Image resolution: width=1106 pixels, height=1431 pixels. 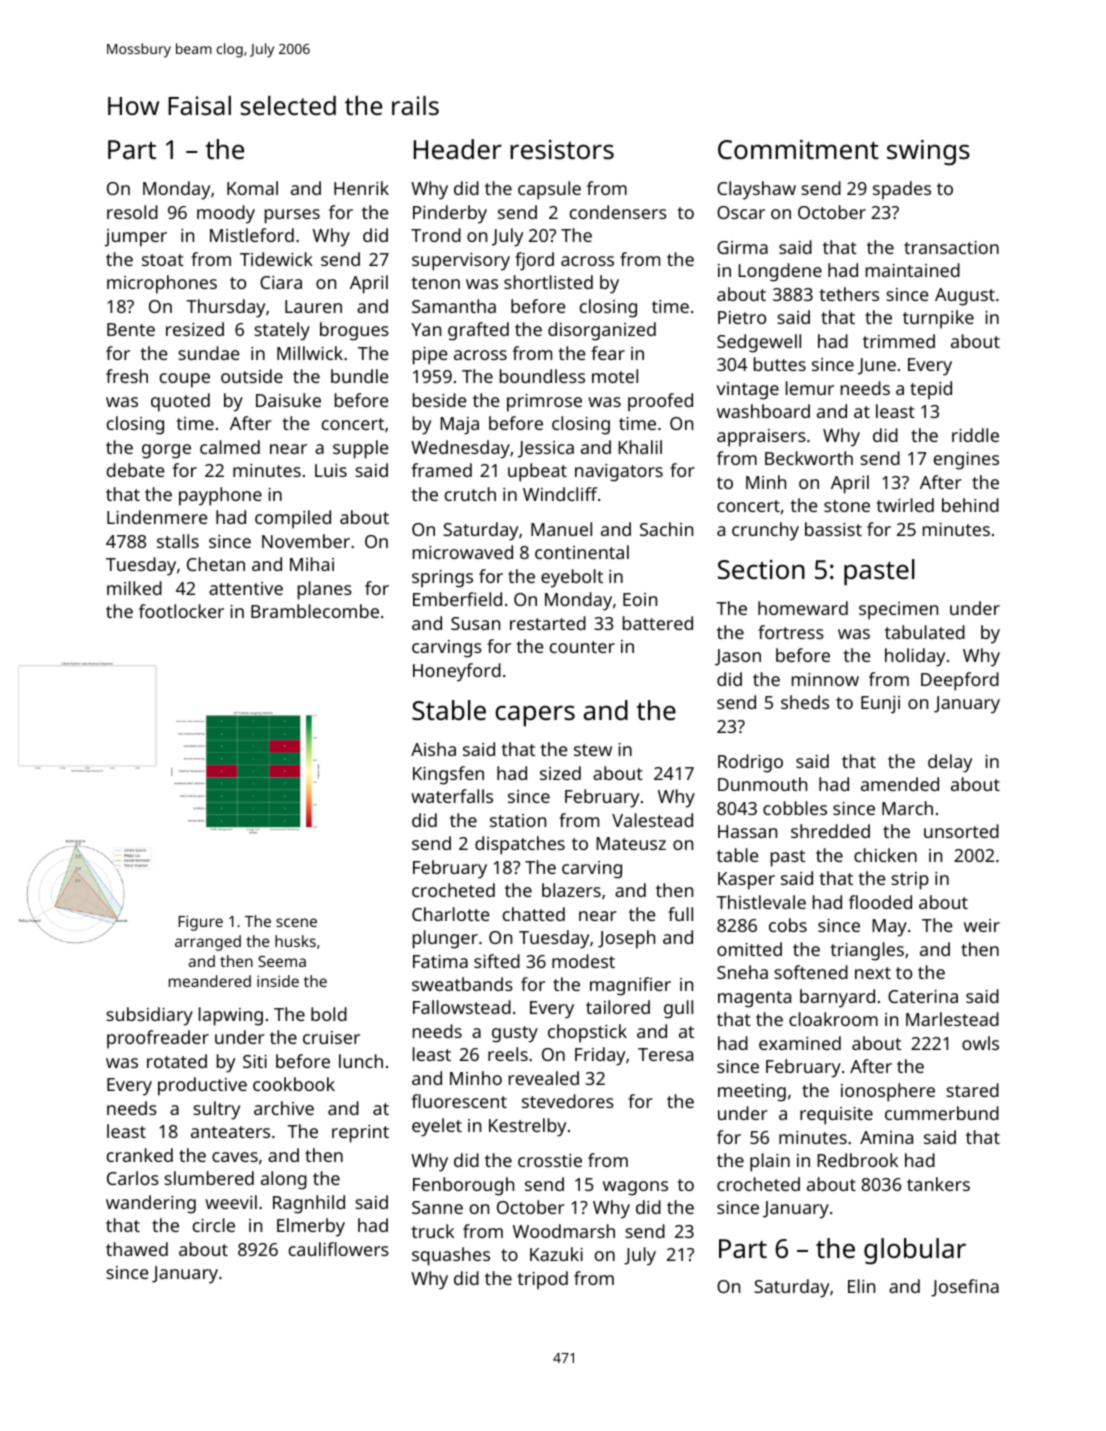 I want to click on Charlotte, so click(x=451, y=914).
